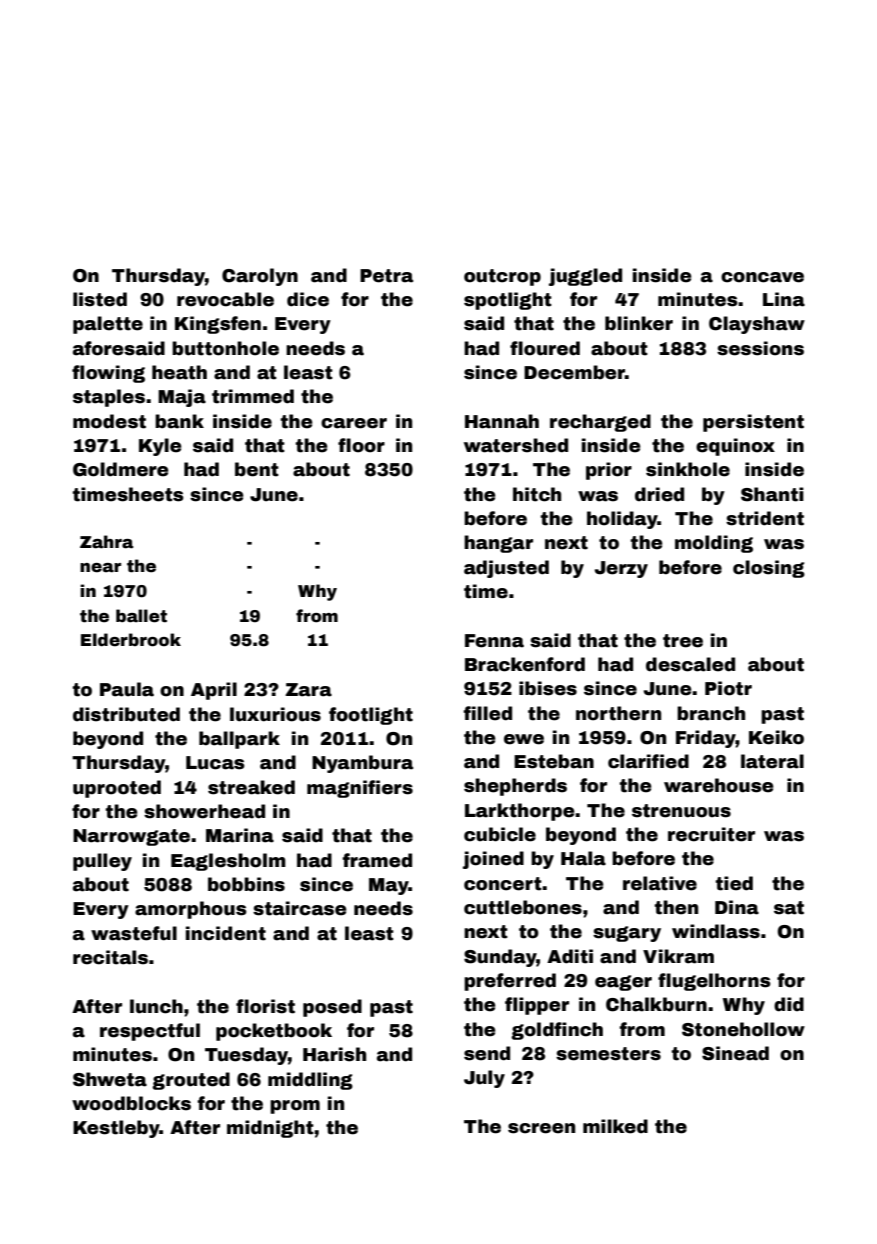 The height and width of the image is (1244, 877). I want to click on April, so click(214, 691).
